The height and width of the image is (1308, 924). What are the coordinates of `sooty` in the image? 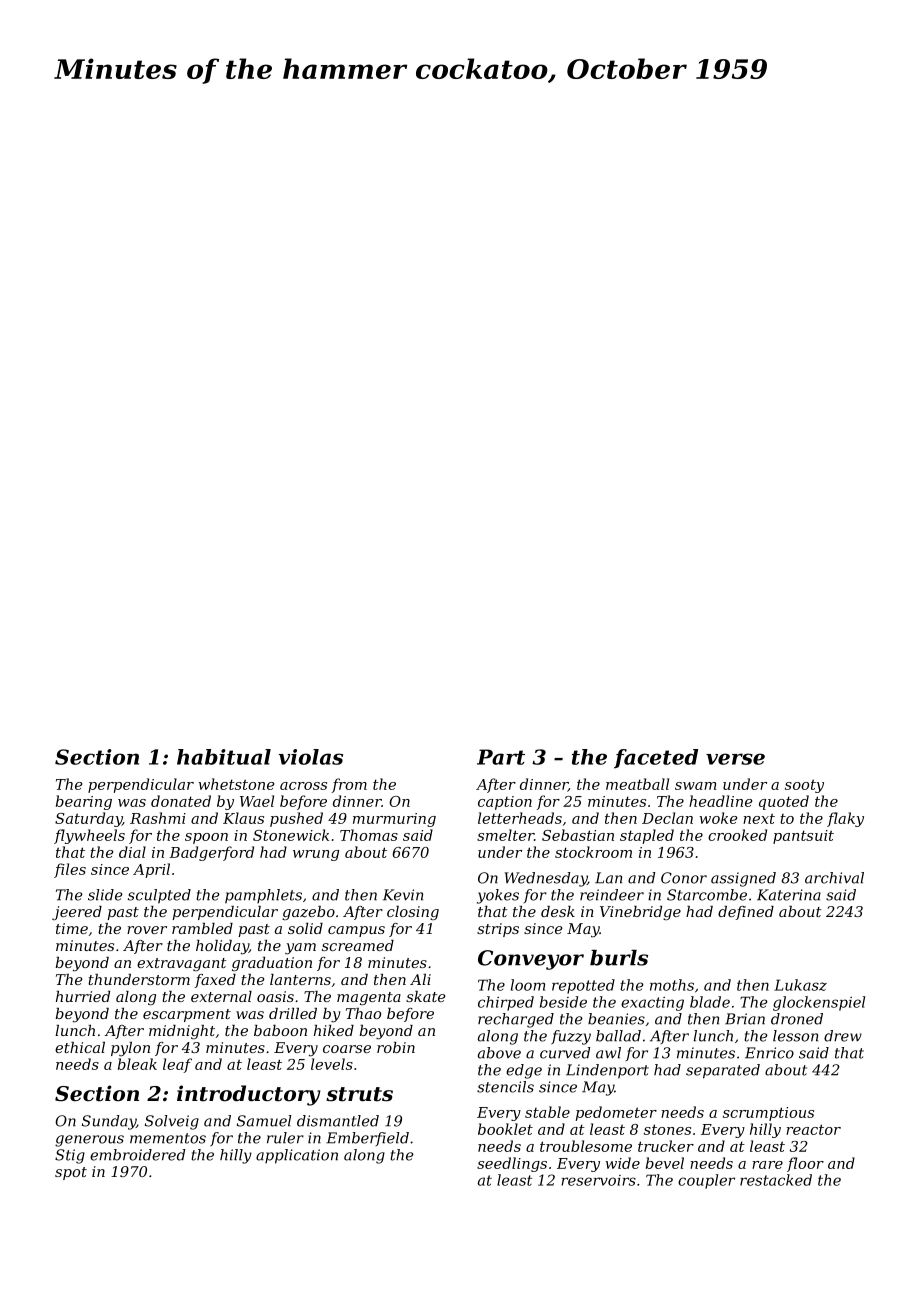 It's located at (804, 786).
